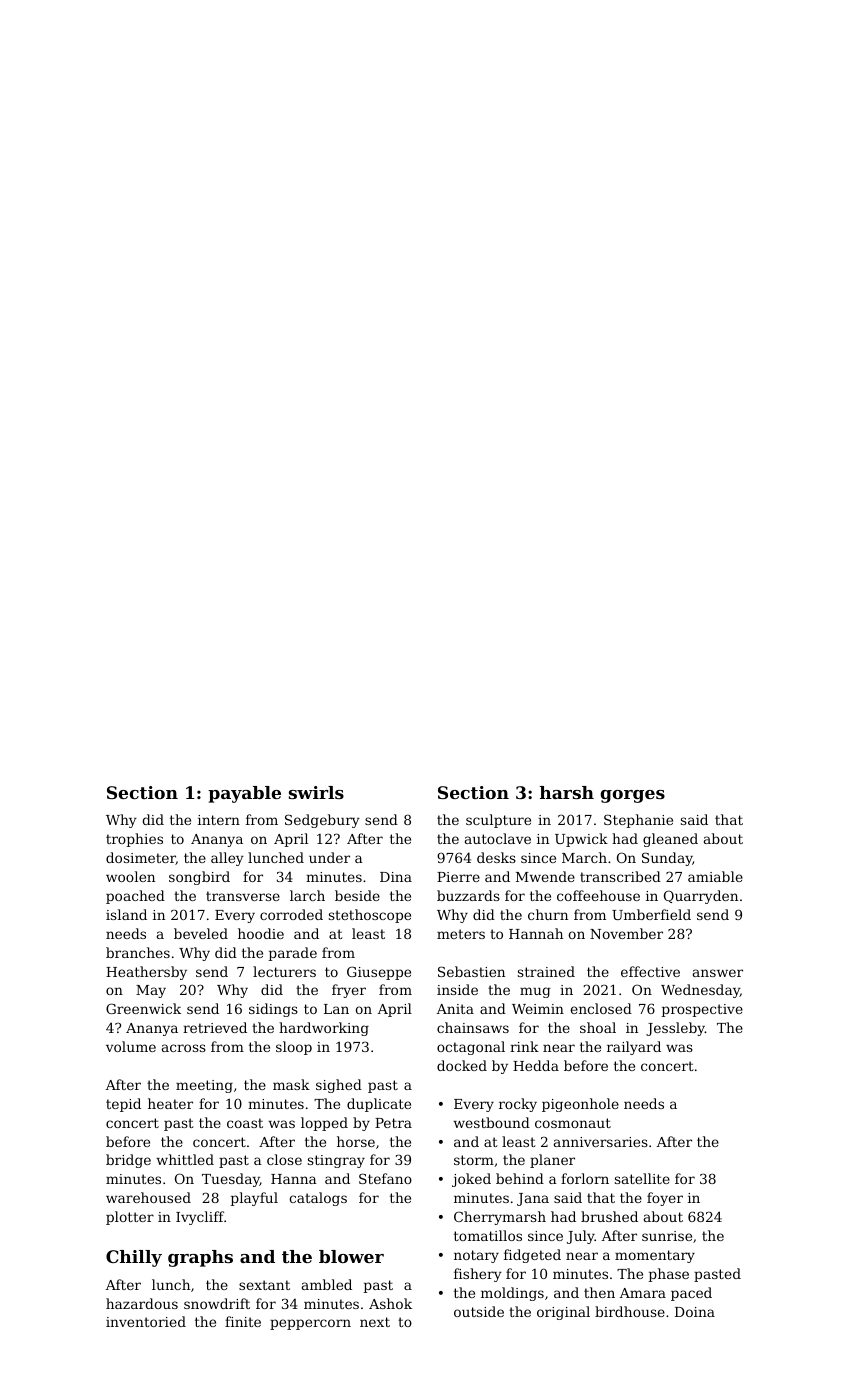 This screenshot has height=1400, width=849. Describe the element at coordinates (316, 792) in the screenshot. I see `swirls` at that location.
